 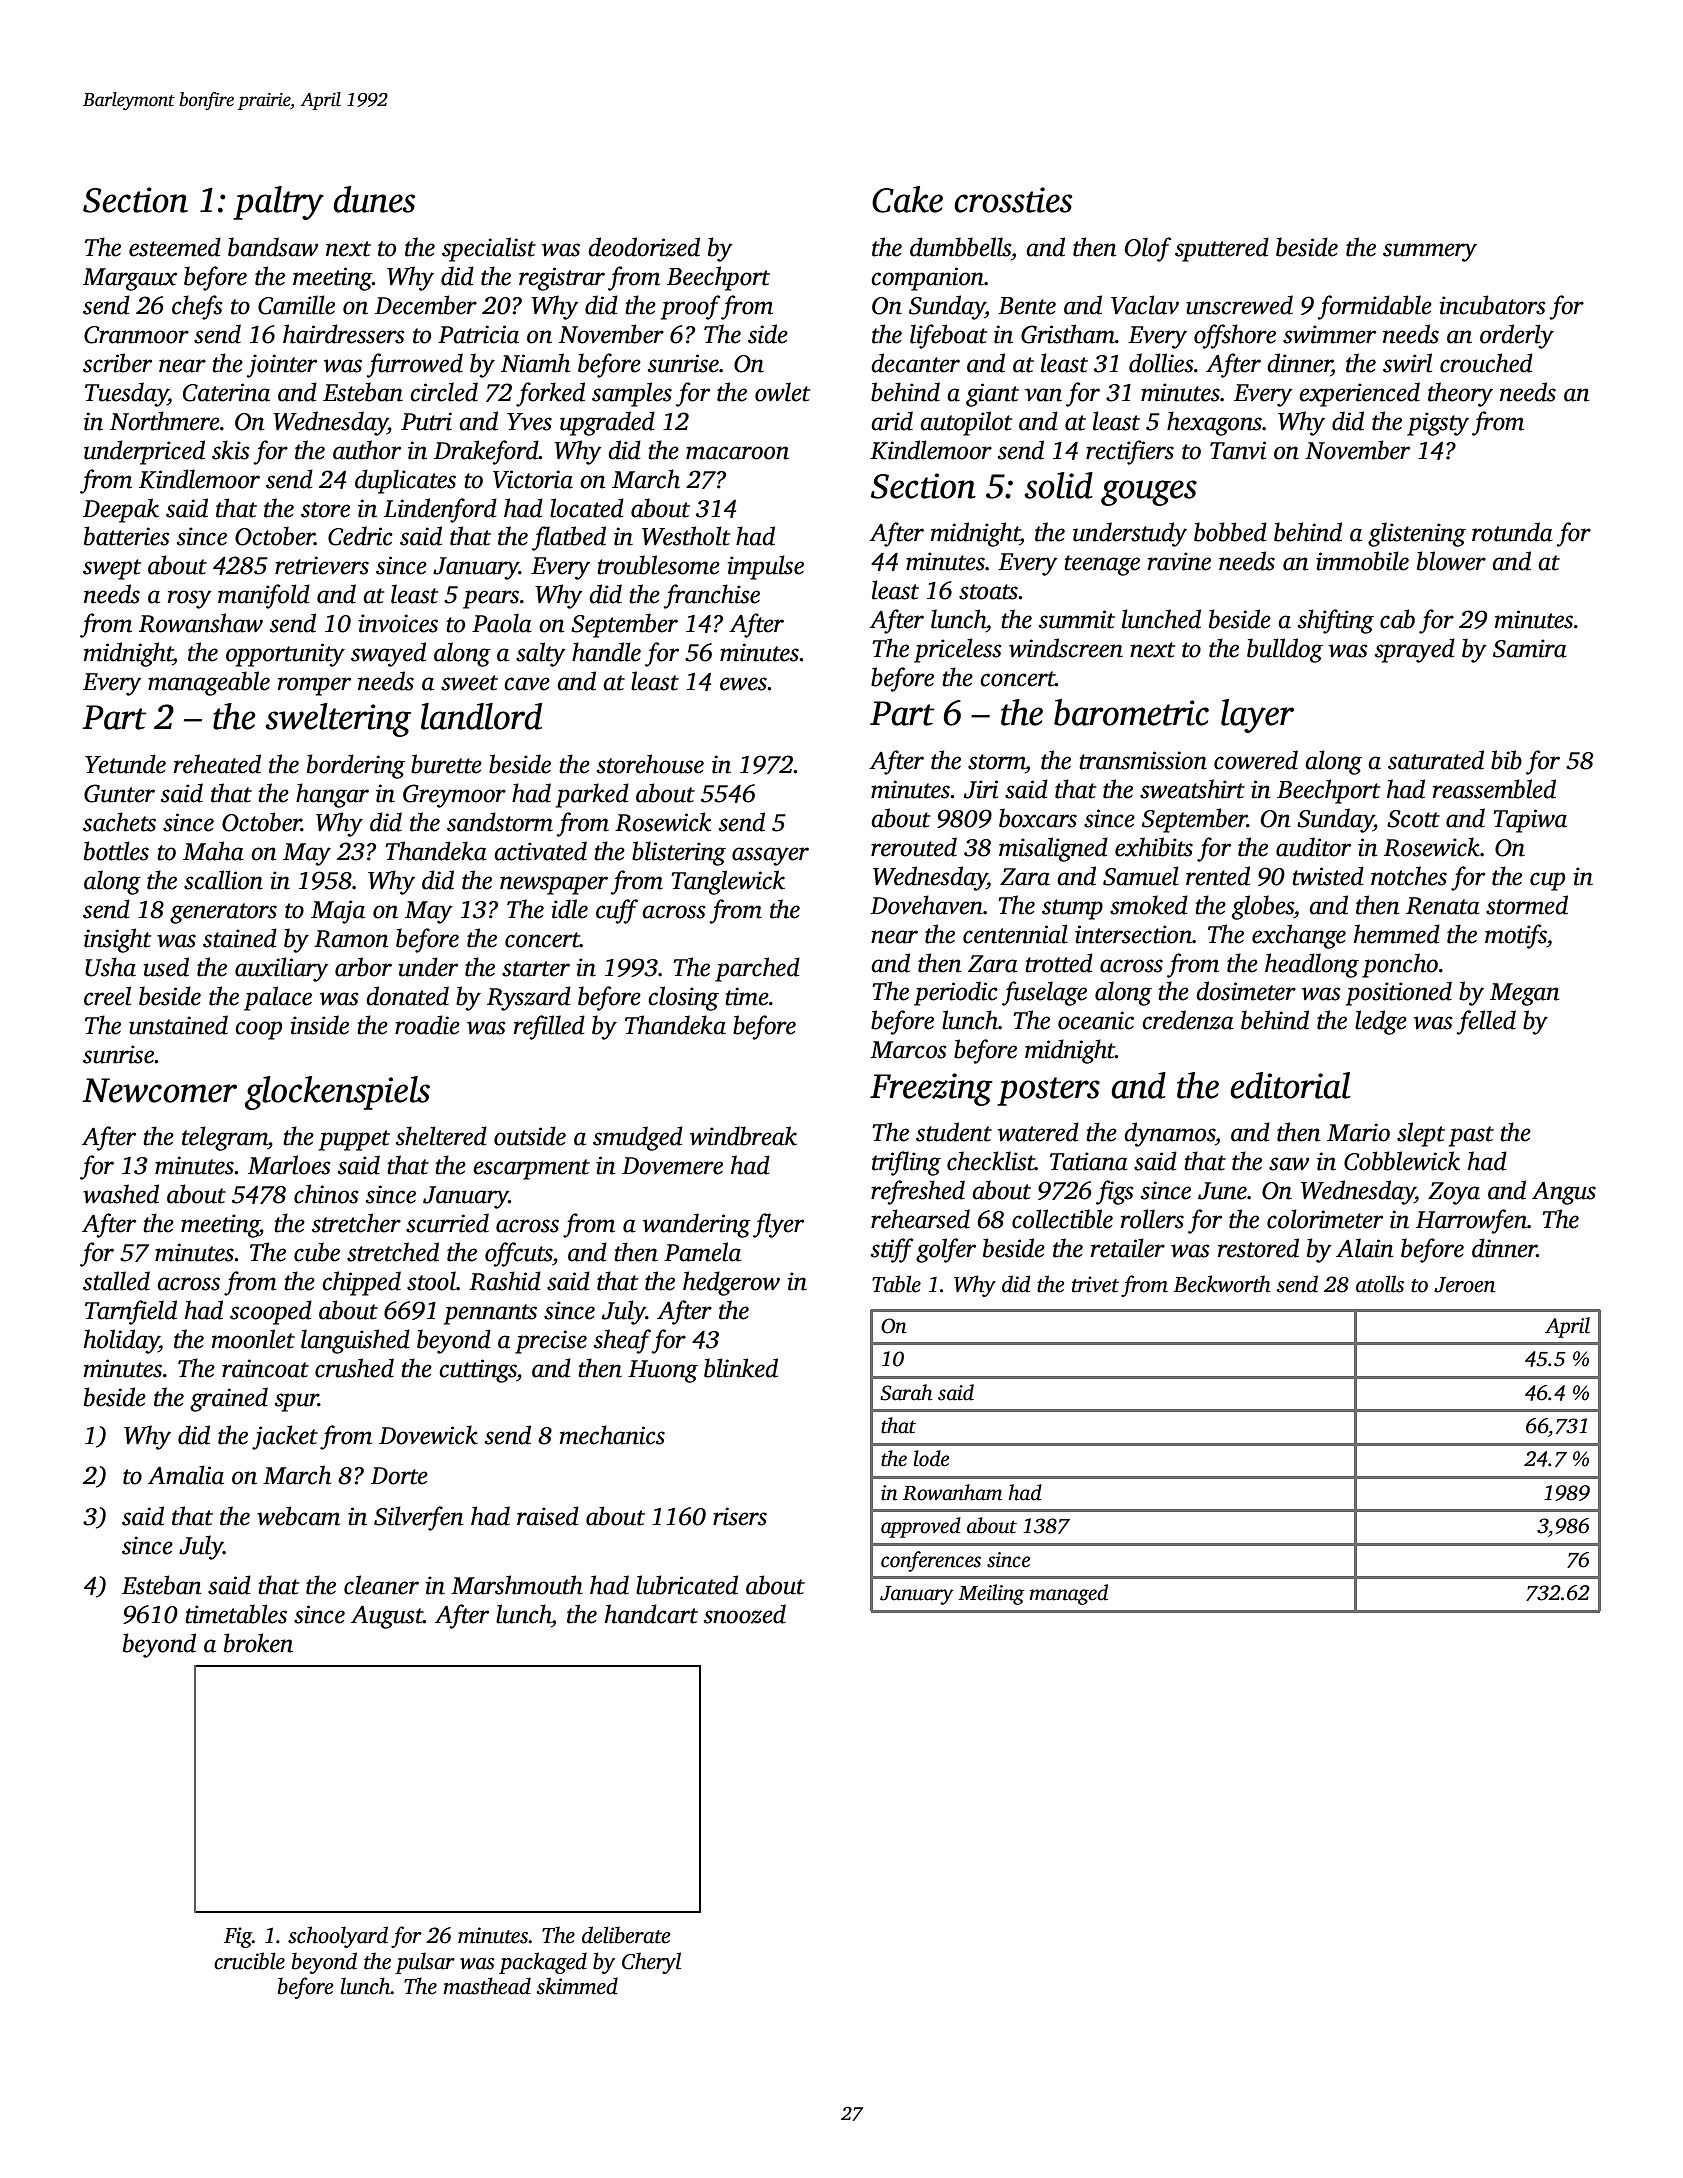 What do you see at coordinates (130, 279) in the image?
I see `Margaux` at bounding box center [130, 279].
